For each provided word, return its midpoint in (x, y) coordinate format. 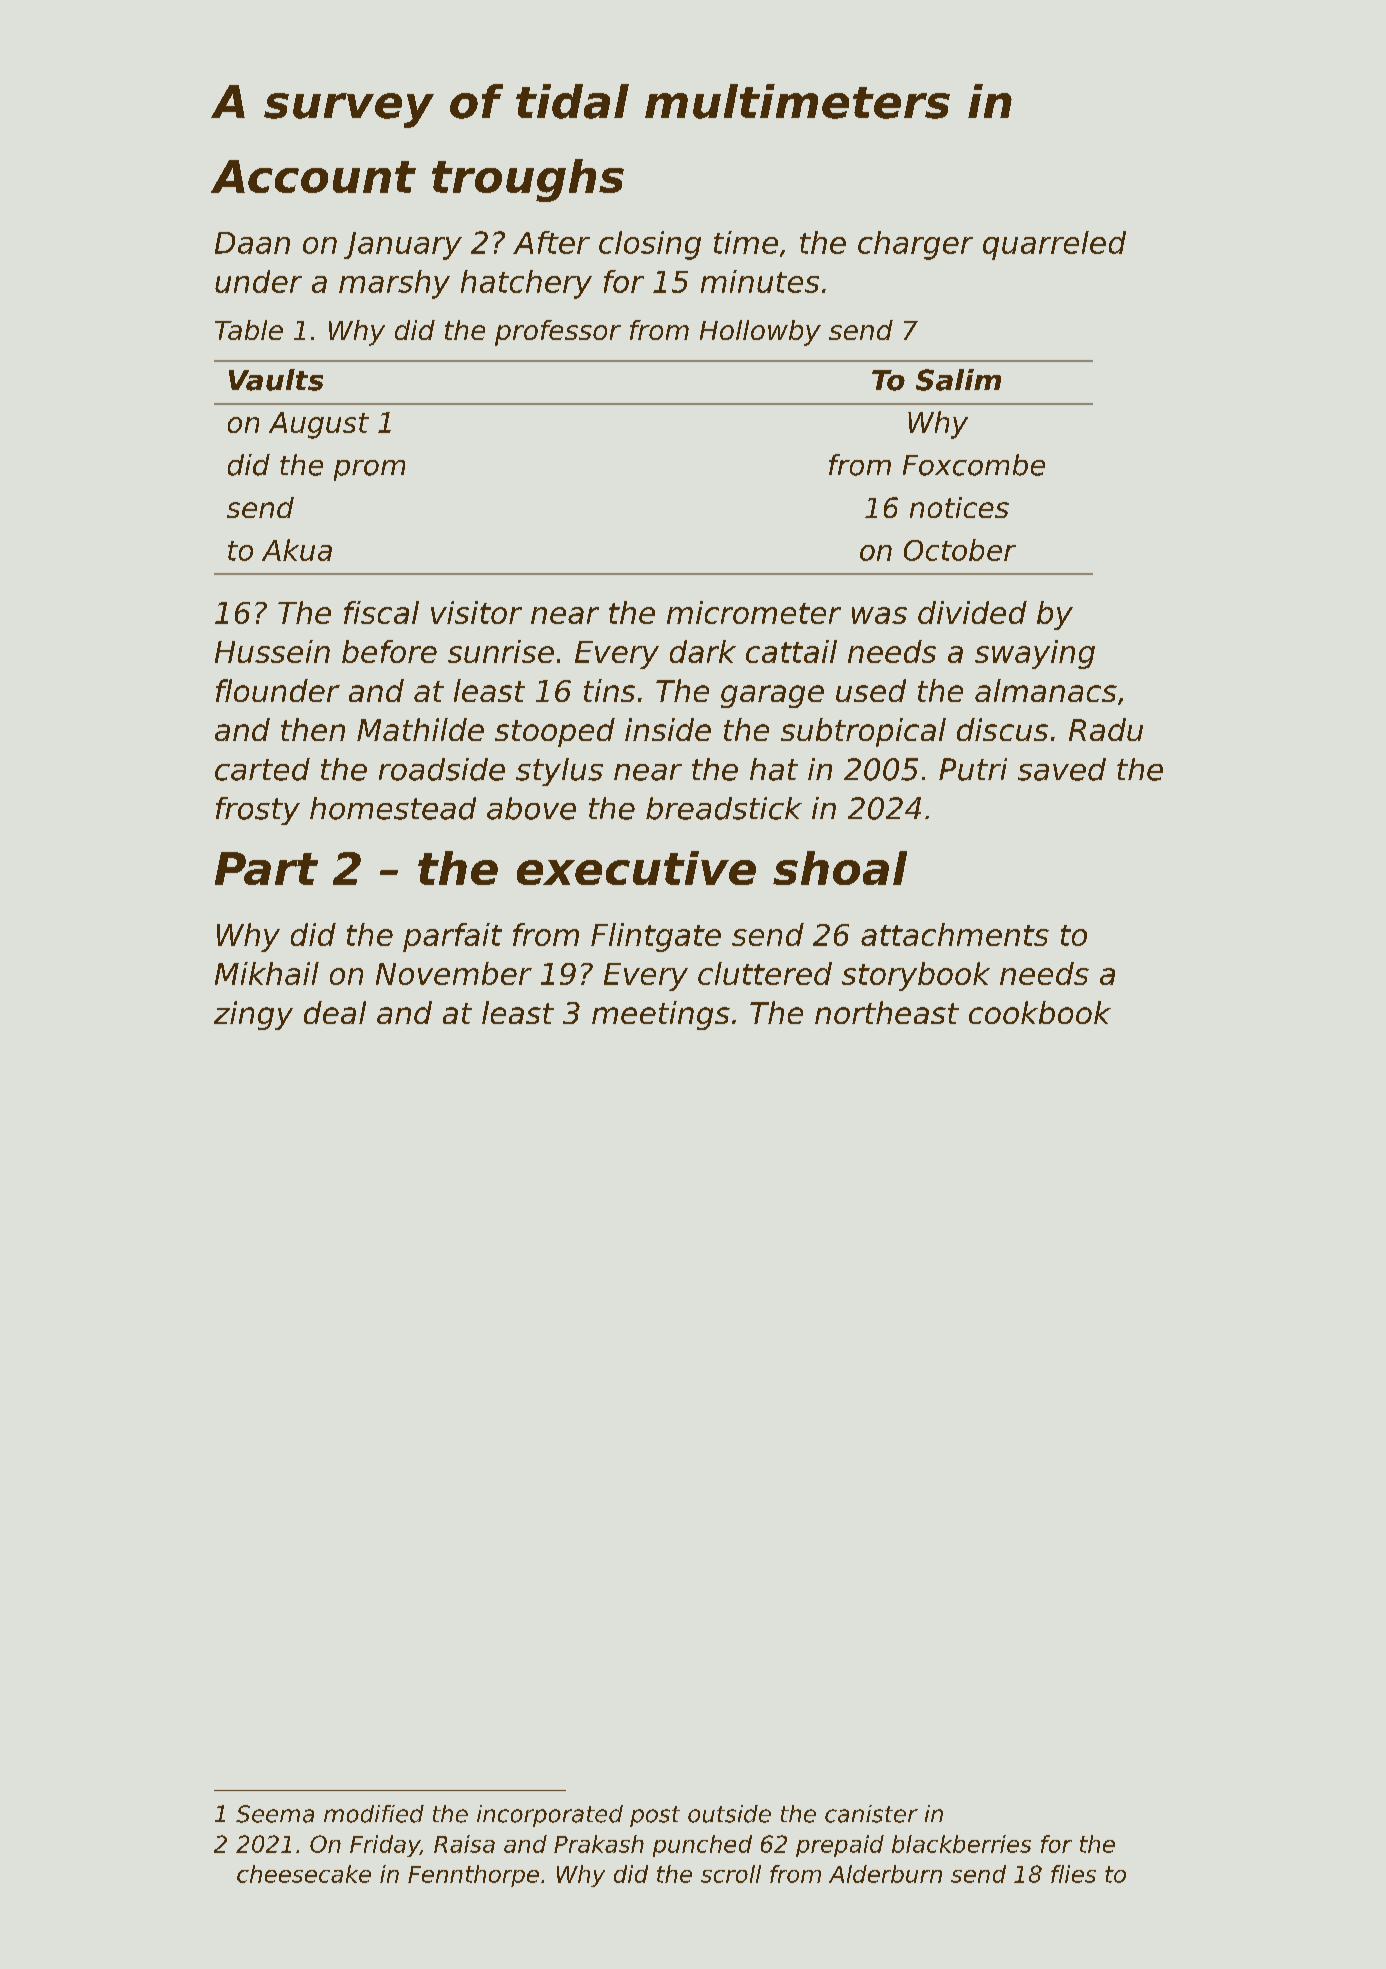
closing (650, 245)
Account (313, 176)
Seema (275, 1814)
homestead (393, 808)
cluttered (765, 973)
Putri (973, 769)
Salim (958, 380)
